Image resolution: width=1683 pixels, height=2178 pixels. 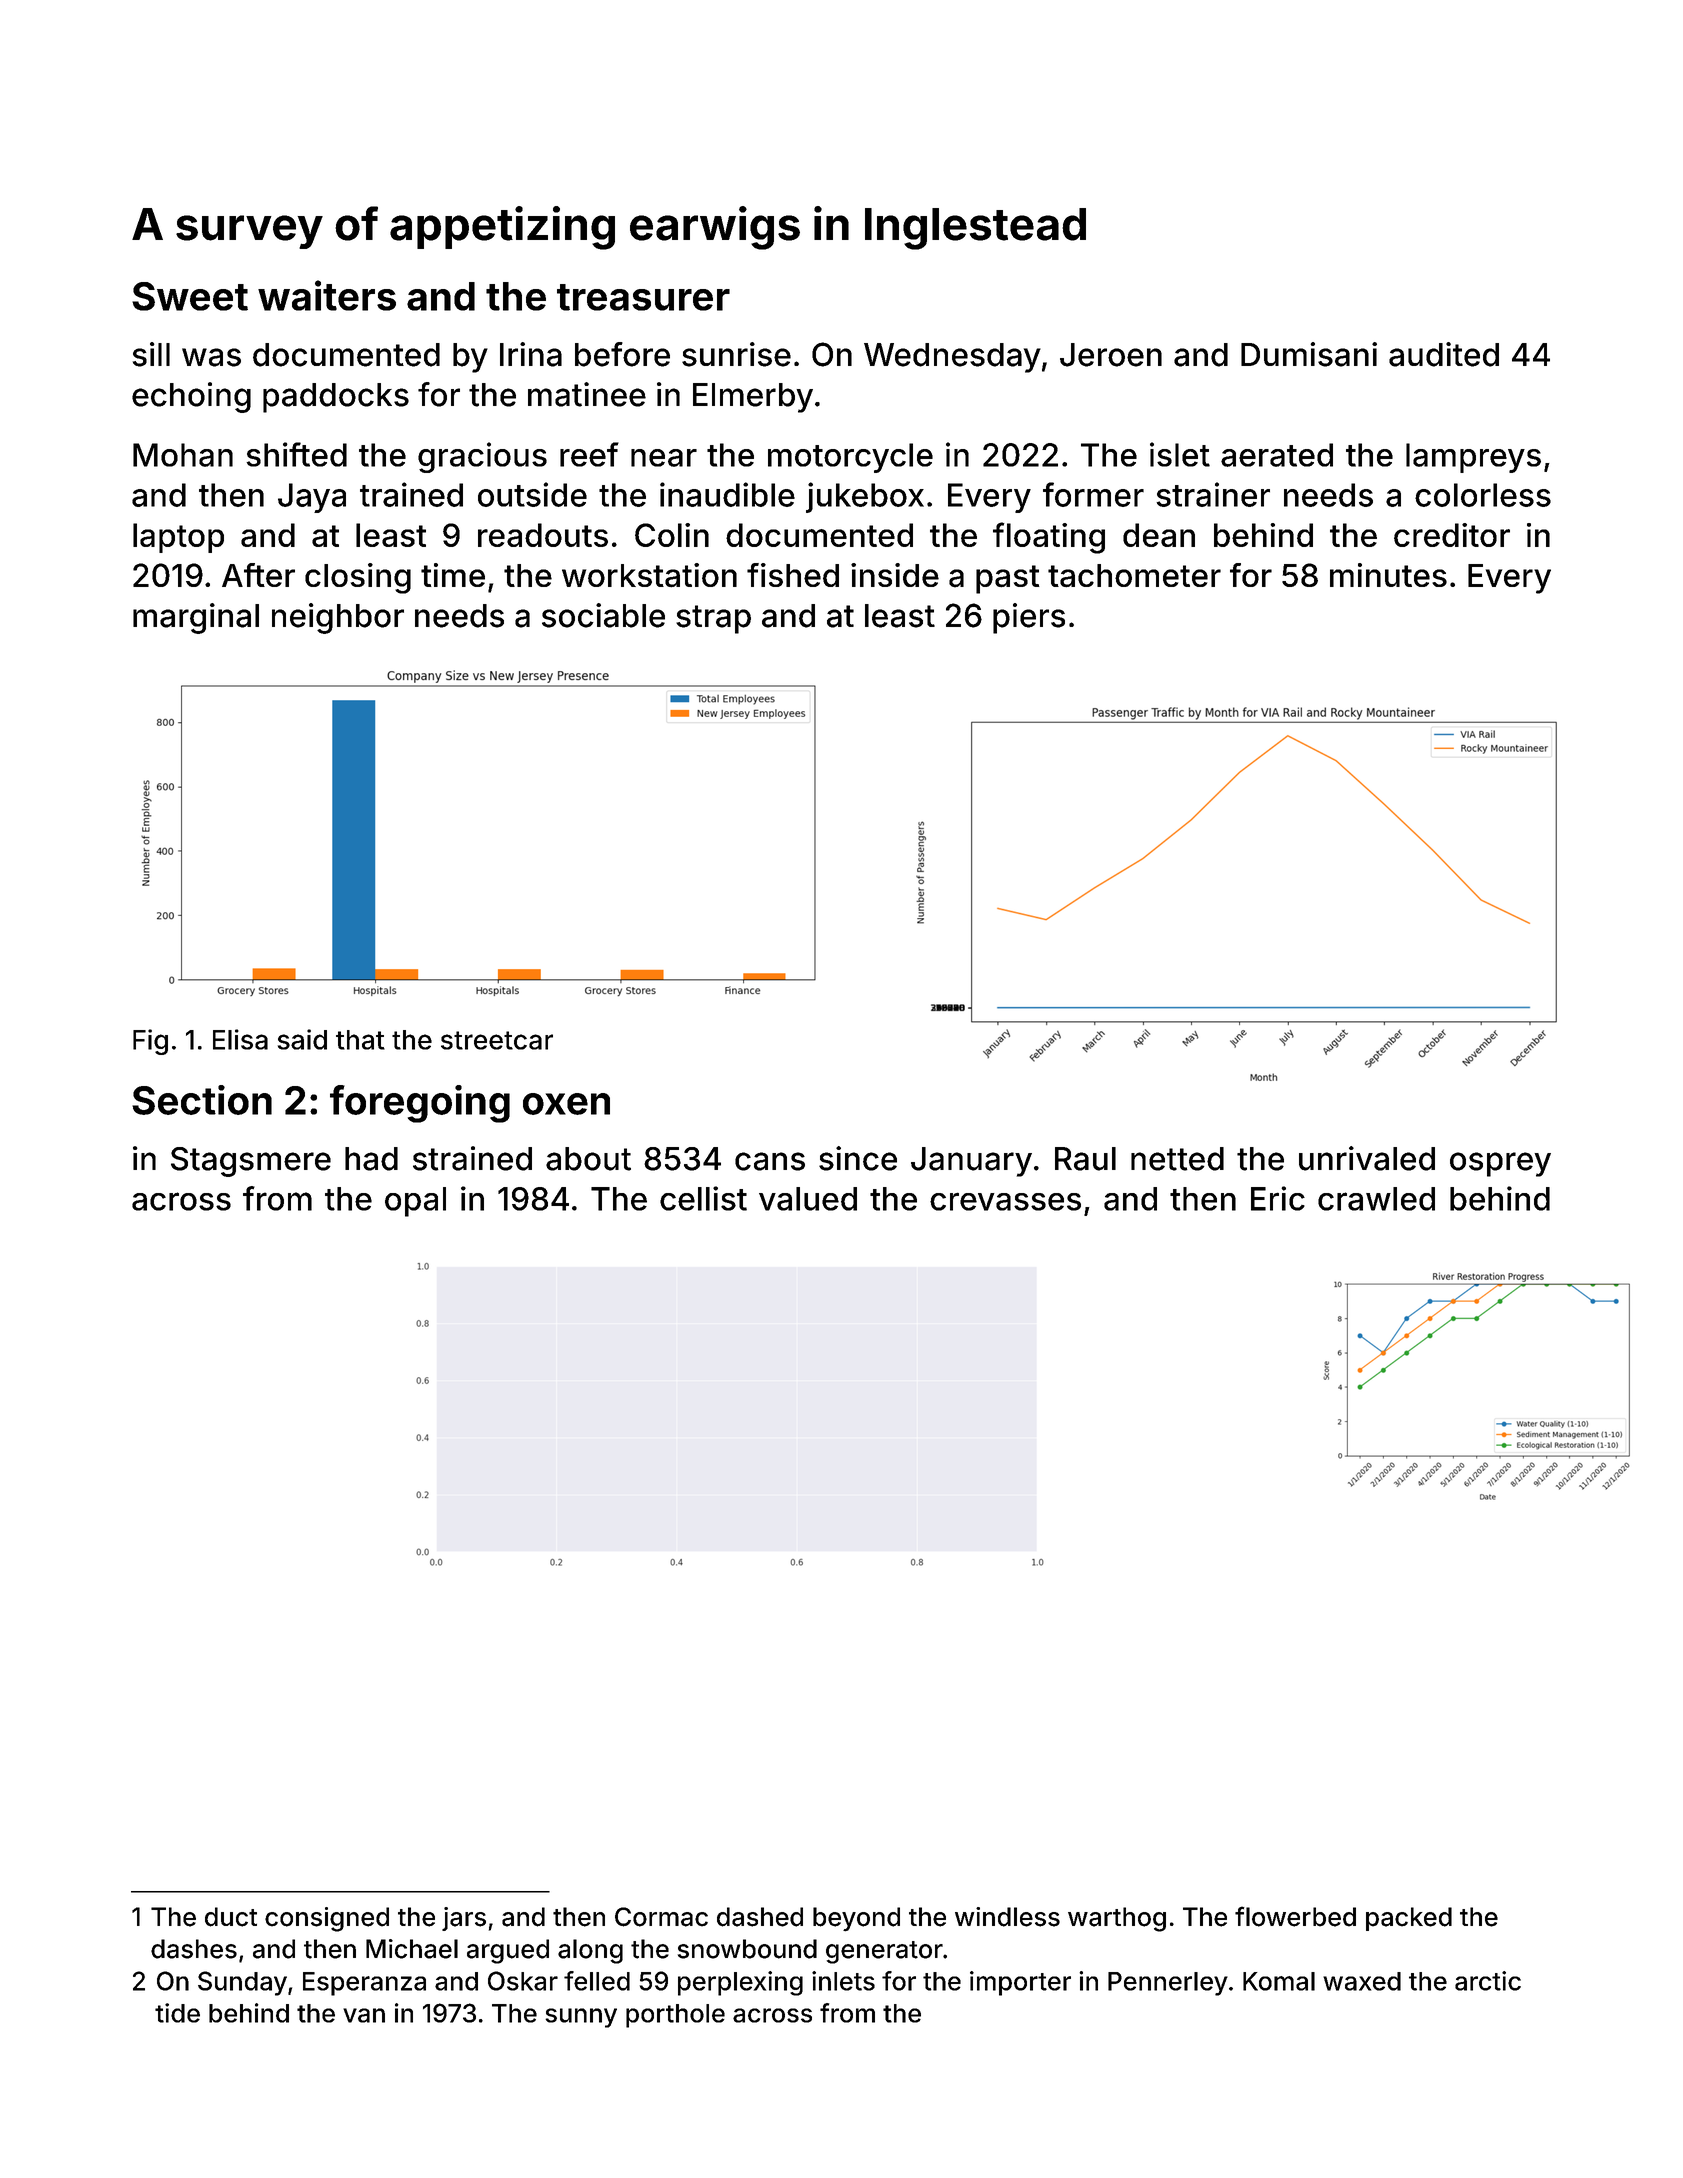 What do you see at coordinates (1279, 1981) in the document?
I see `Komal` at bounding box center [1279, 1981].
